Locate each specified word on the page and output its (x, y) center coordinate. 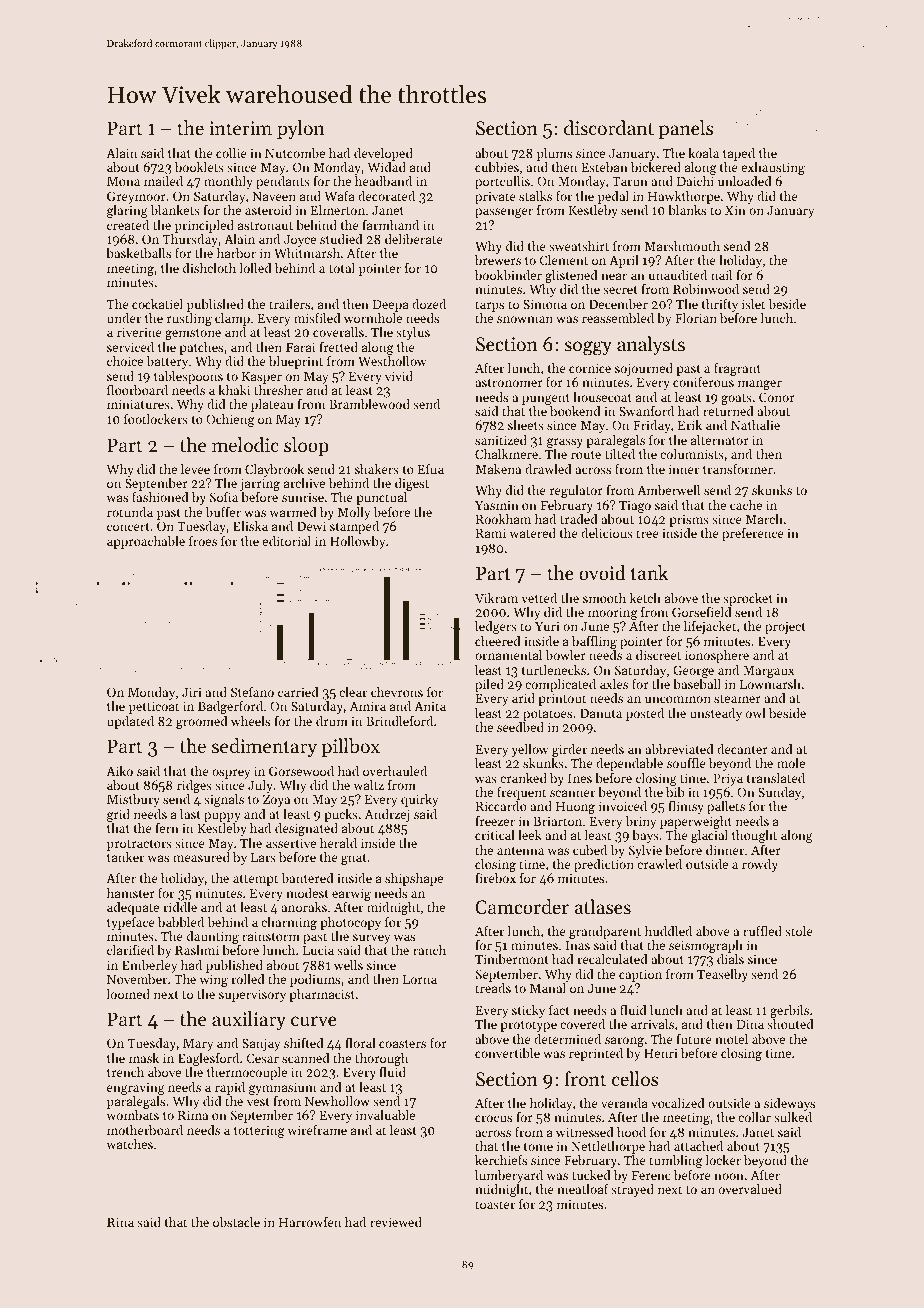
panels (686, 129)
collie (231, 153)
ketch (645, 598)
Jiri (192, 692)
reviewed (396, 1222)
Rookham (503, 519)
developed (383, 154)
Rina (120, 1222)
